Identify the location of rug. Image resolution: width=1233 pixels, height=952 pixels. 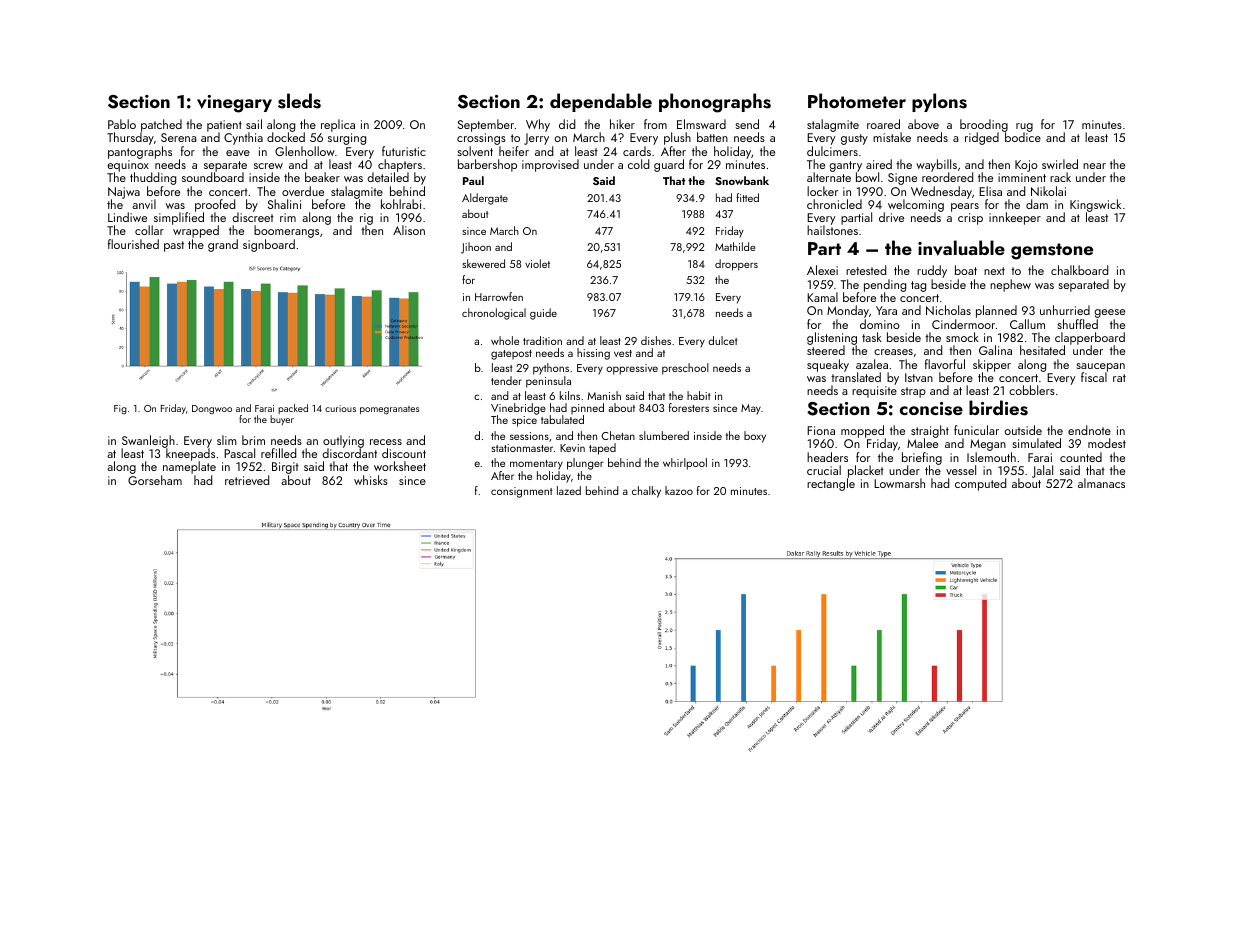
(1024, 128).
